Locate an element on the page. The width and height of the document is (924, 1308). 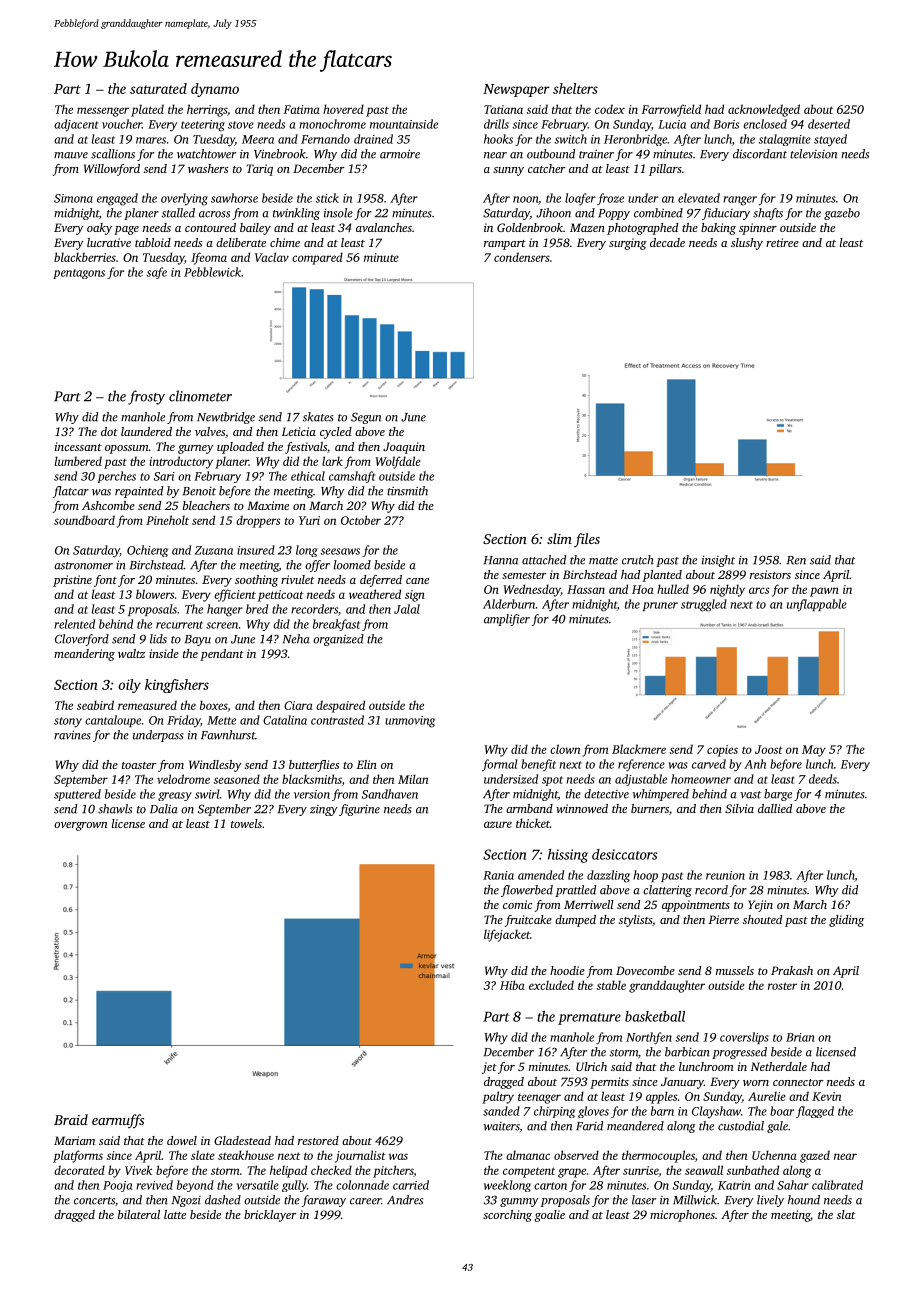
retiree is located at coordinates (782, 242).
